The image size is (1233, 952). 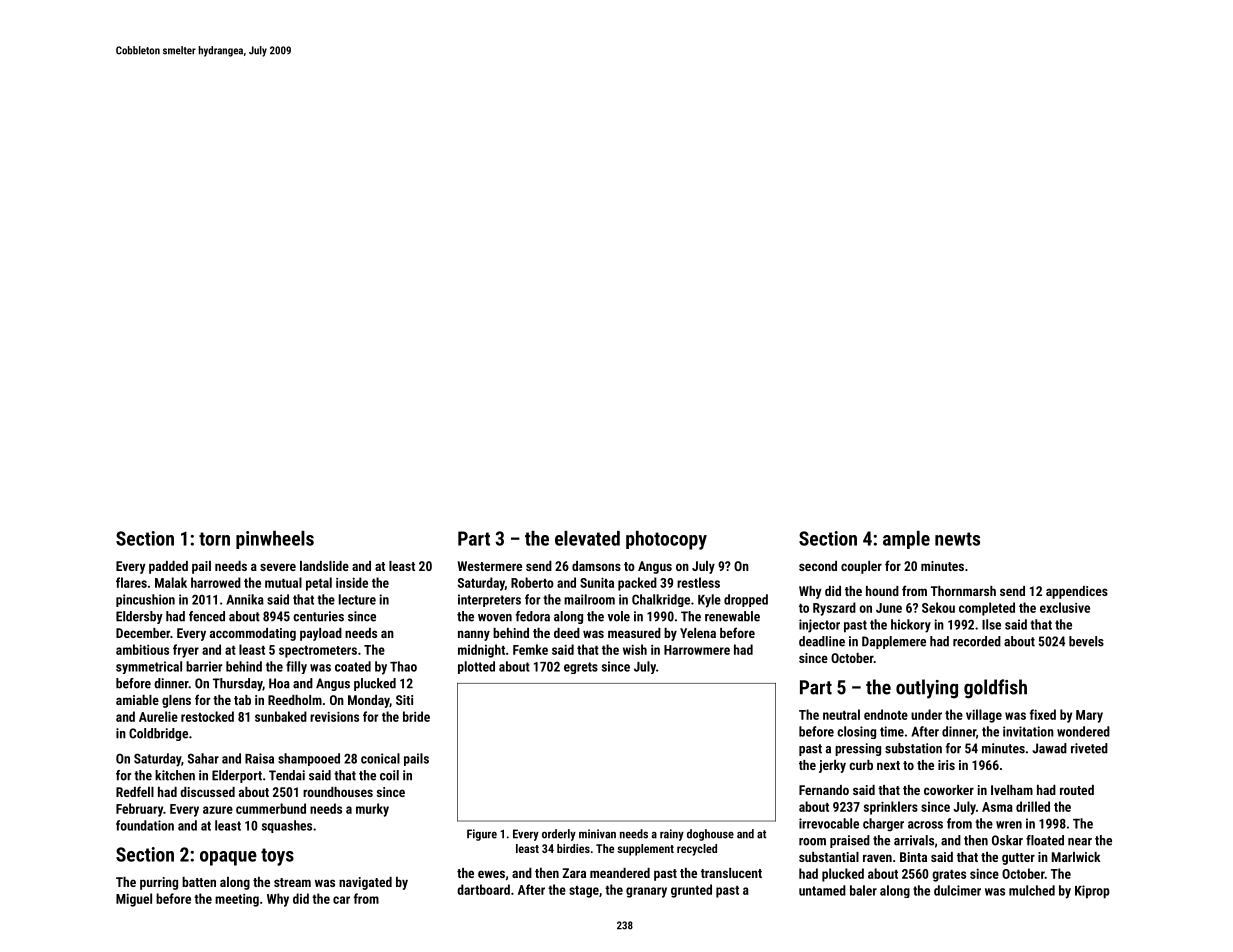 I want to click on appendices, so click(x=1077, y=592).
